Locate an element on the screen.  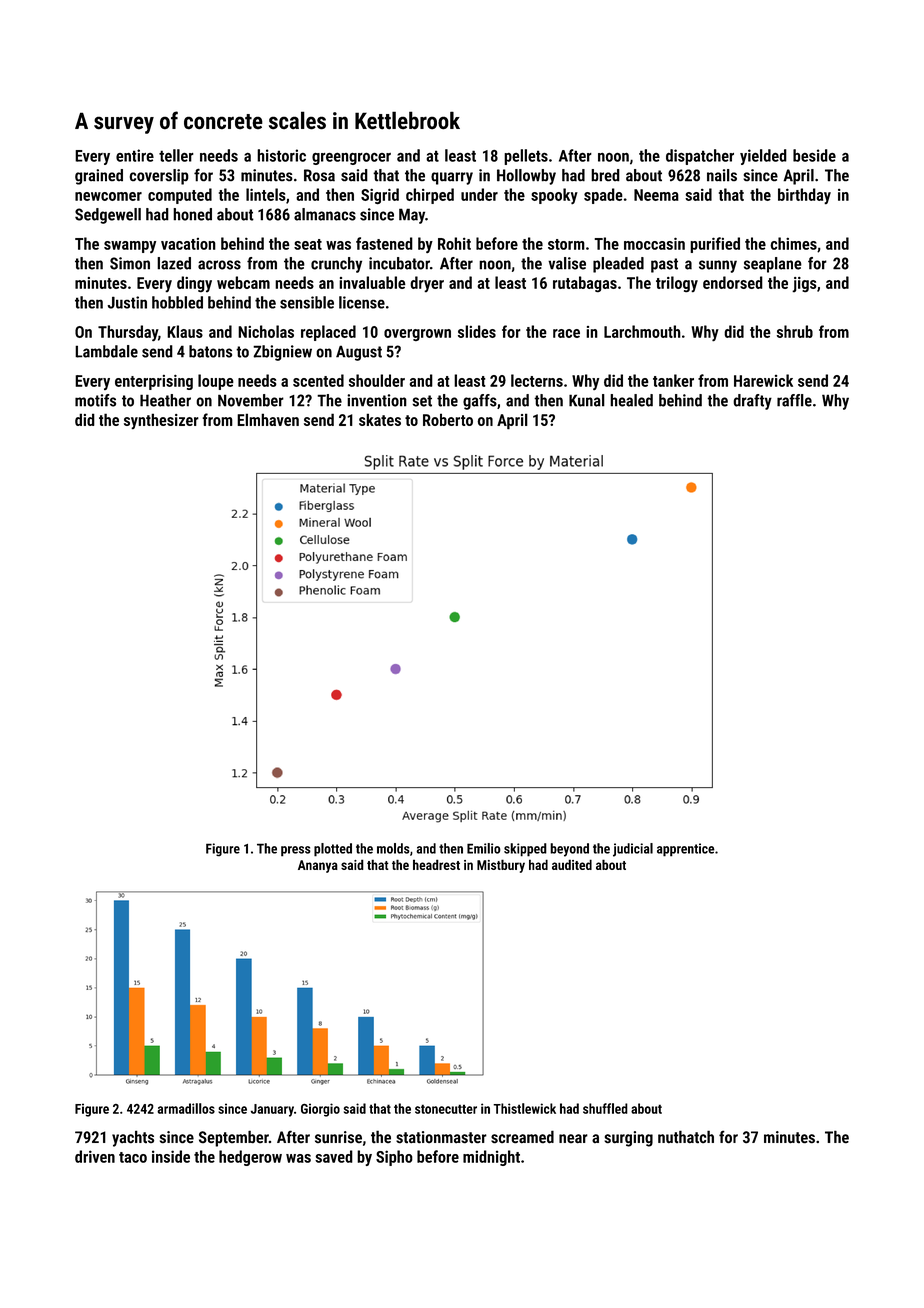
hedgerow is located at coordinates (250, 1158).
